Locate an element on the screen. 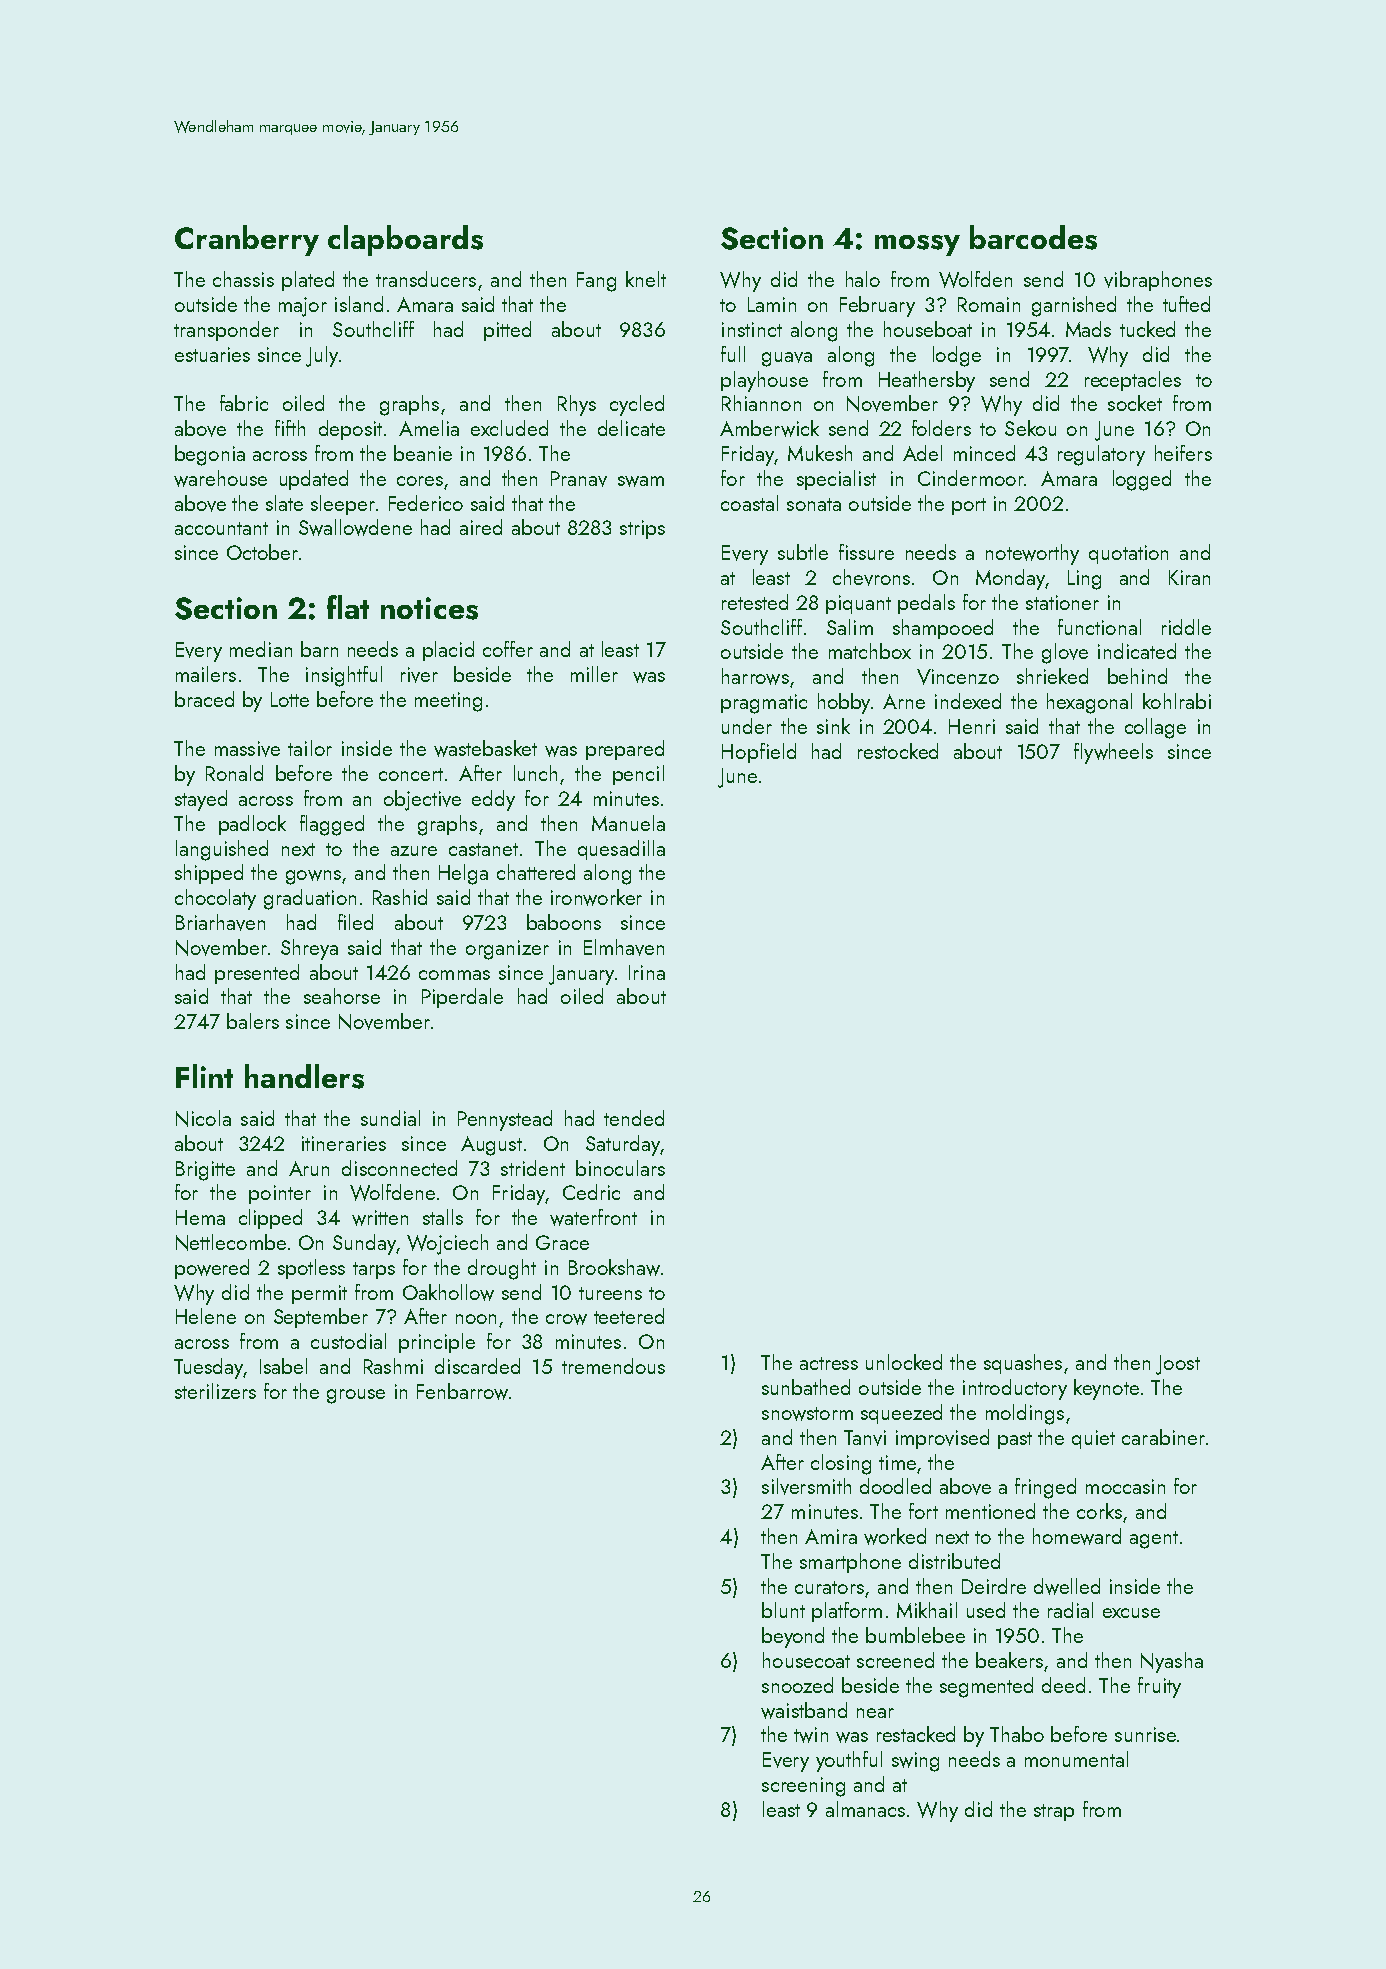 Image resolution: width=1386 pixels, height=1969 pixels. gowns is located at coordinates (313, 877).
